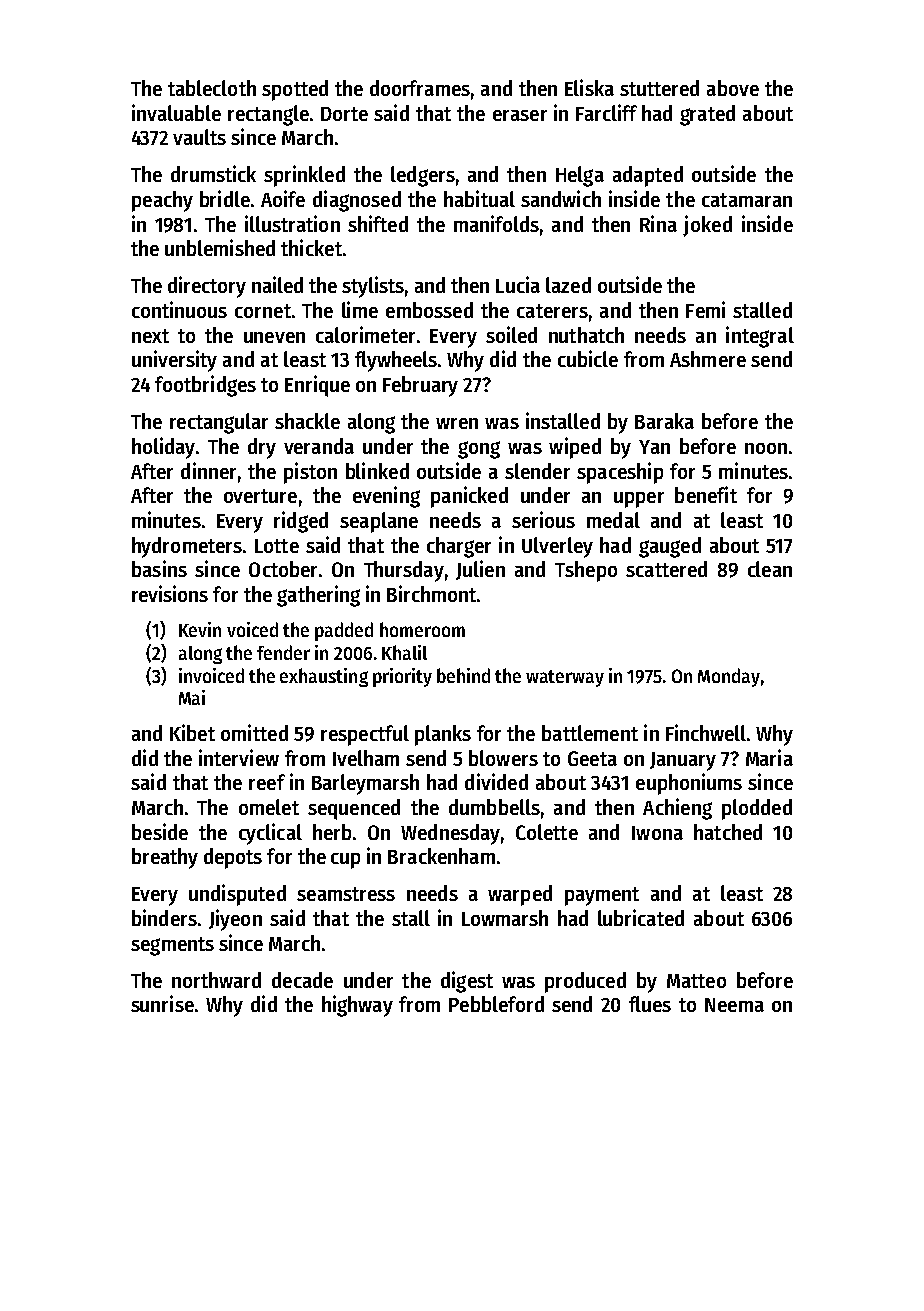 This screenshot has height=1311, width=924. I want to click on habitual, so click(479, 198).
